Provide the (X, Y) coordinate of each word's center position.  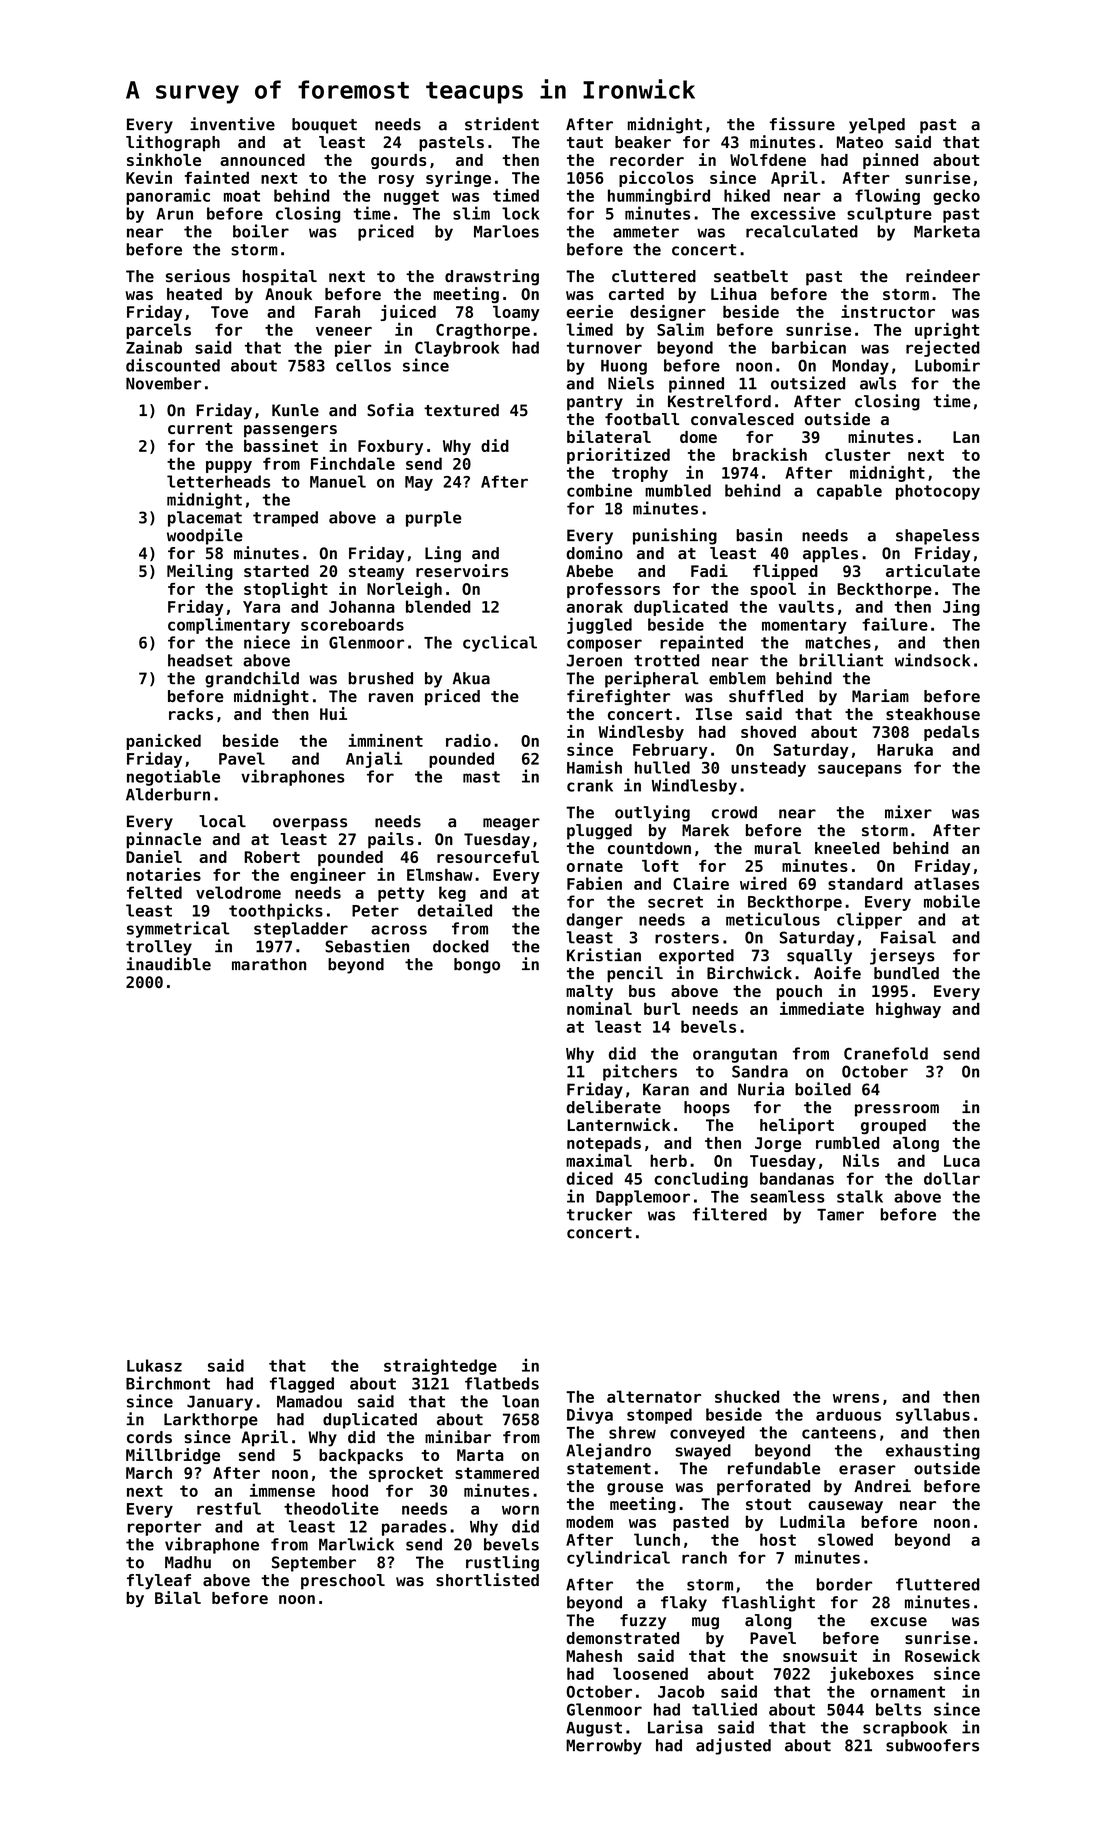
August (594, 1729)
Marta (480, 1455)
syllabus (933, 1416)
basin (759, 535)
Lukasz (154, 1365)
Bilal (178, 1597)
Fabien (594, 883)
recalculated (802, 231)
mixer (908, 812)
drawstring (492, 277)
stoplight (286, 590)
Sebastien (367, 946)
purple (433, 519)
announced (262, 160)
